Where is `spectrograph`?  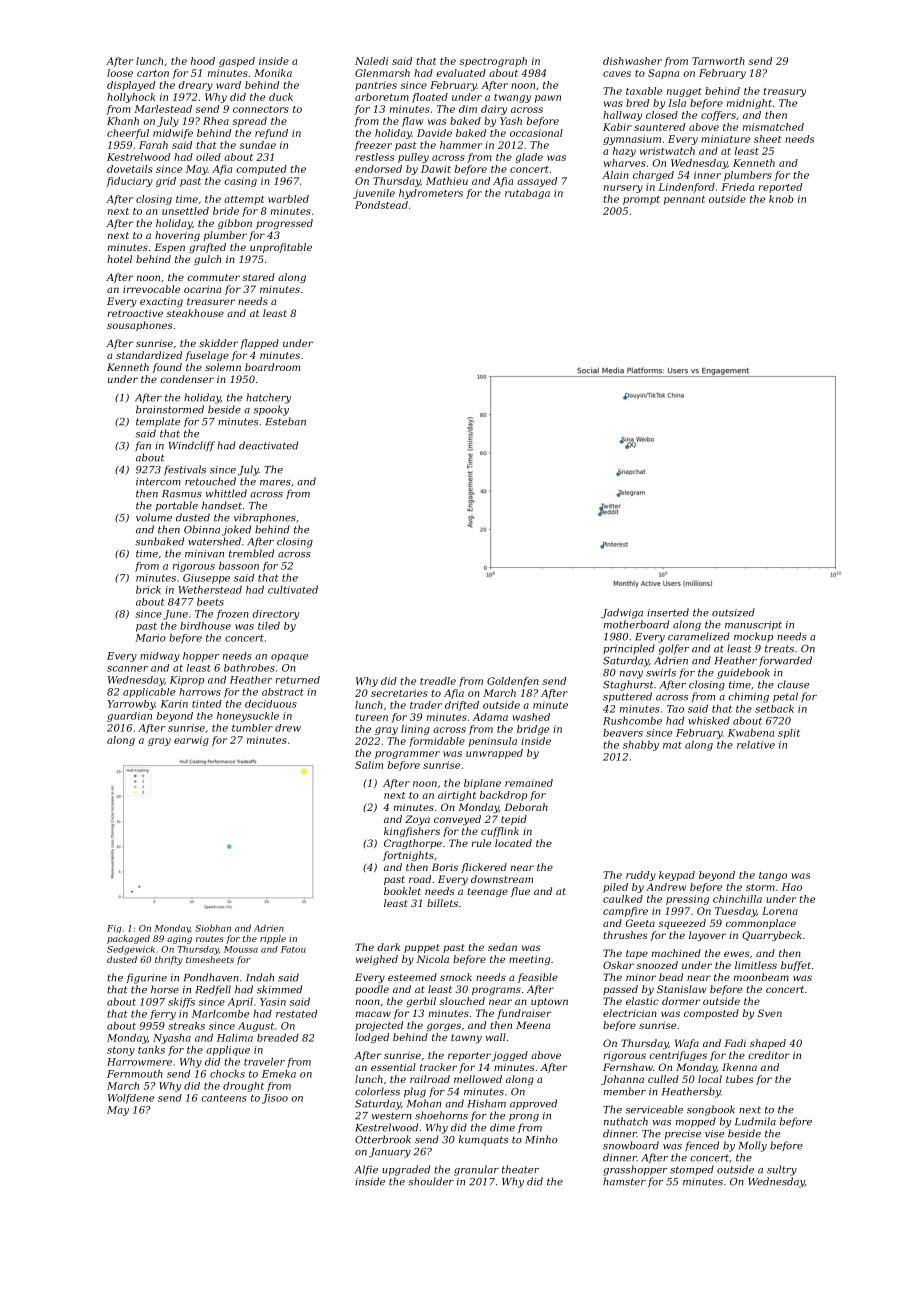 spectrograph is located at coordinates (493, 62).
